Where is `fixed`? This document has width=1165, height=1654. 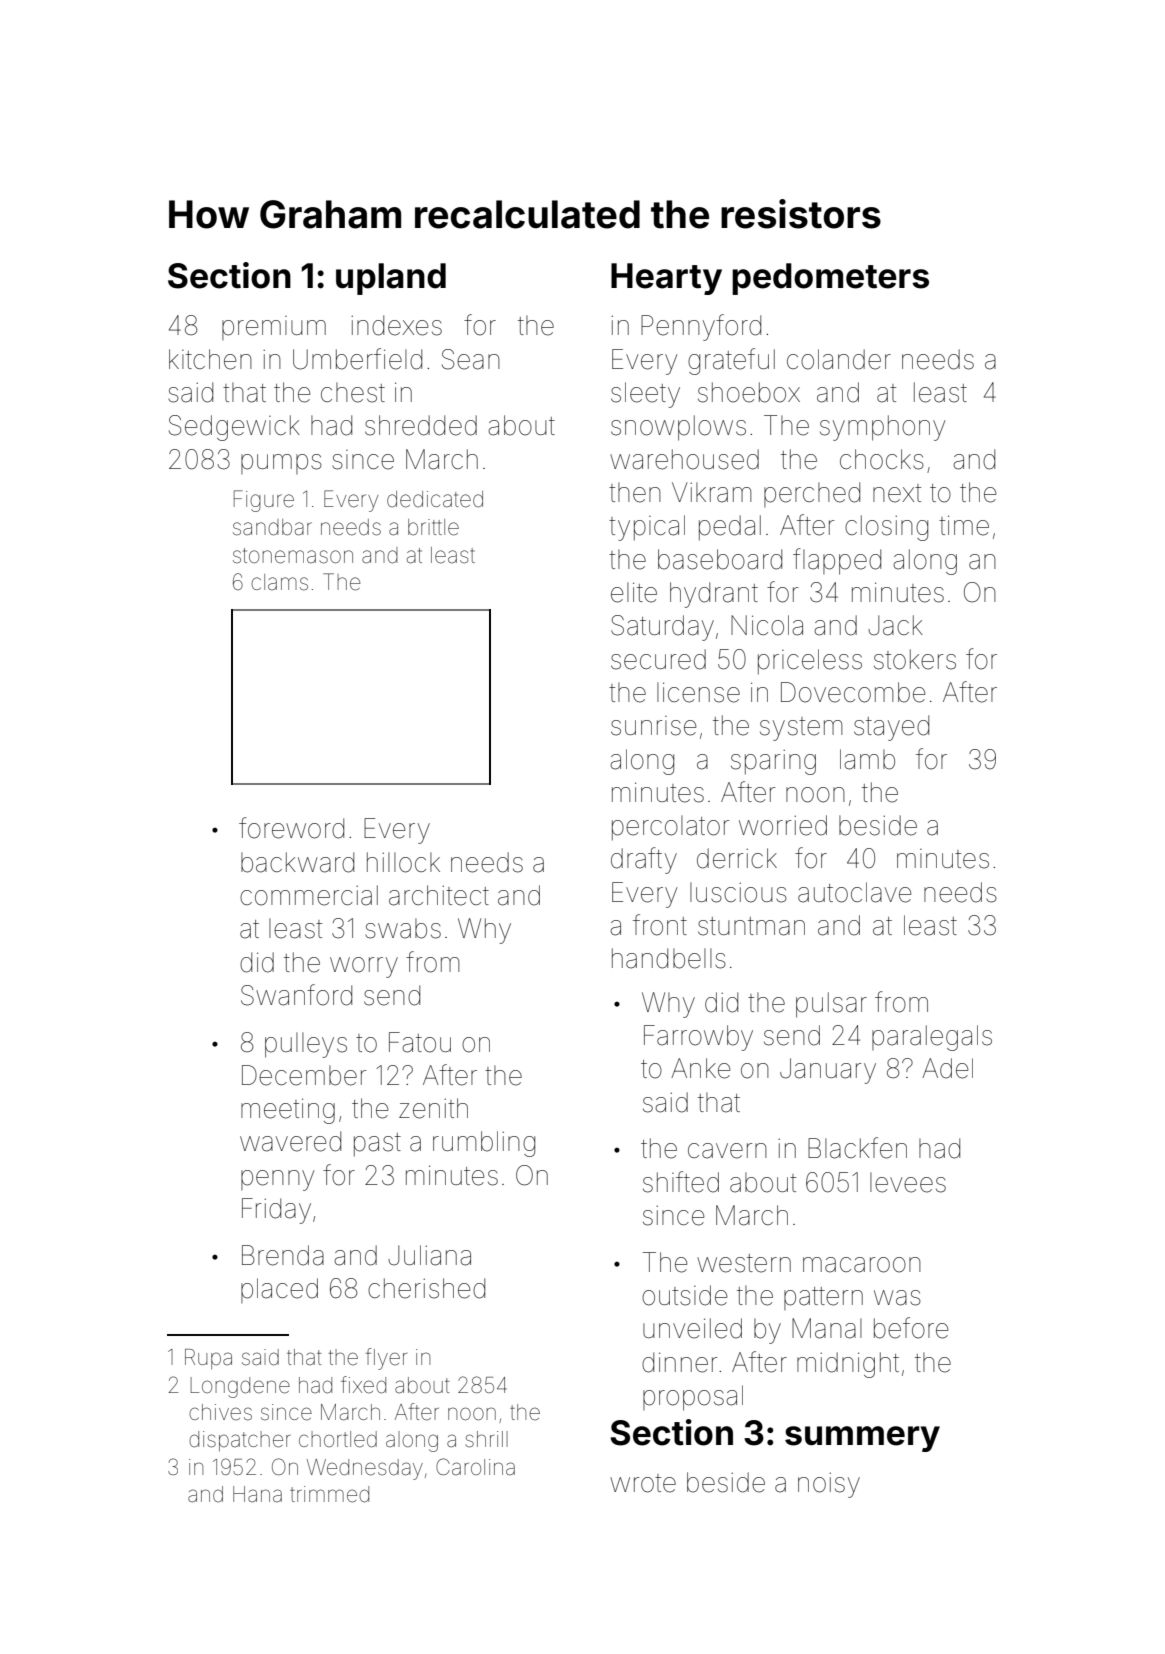
fixed is located at coordinates (363, 1385).
